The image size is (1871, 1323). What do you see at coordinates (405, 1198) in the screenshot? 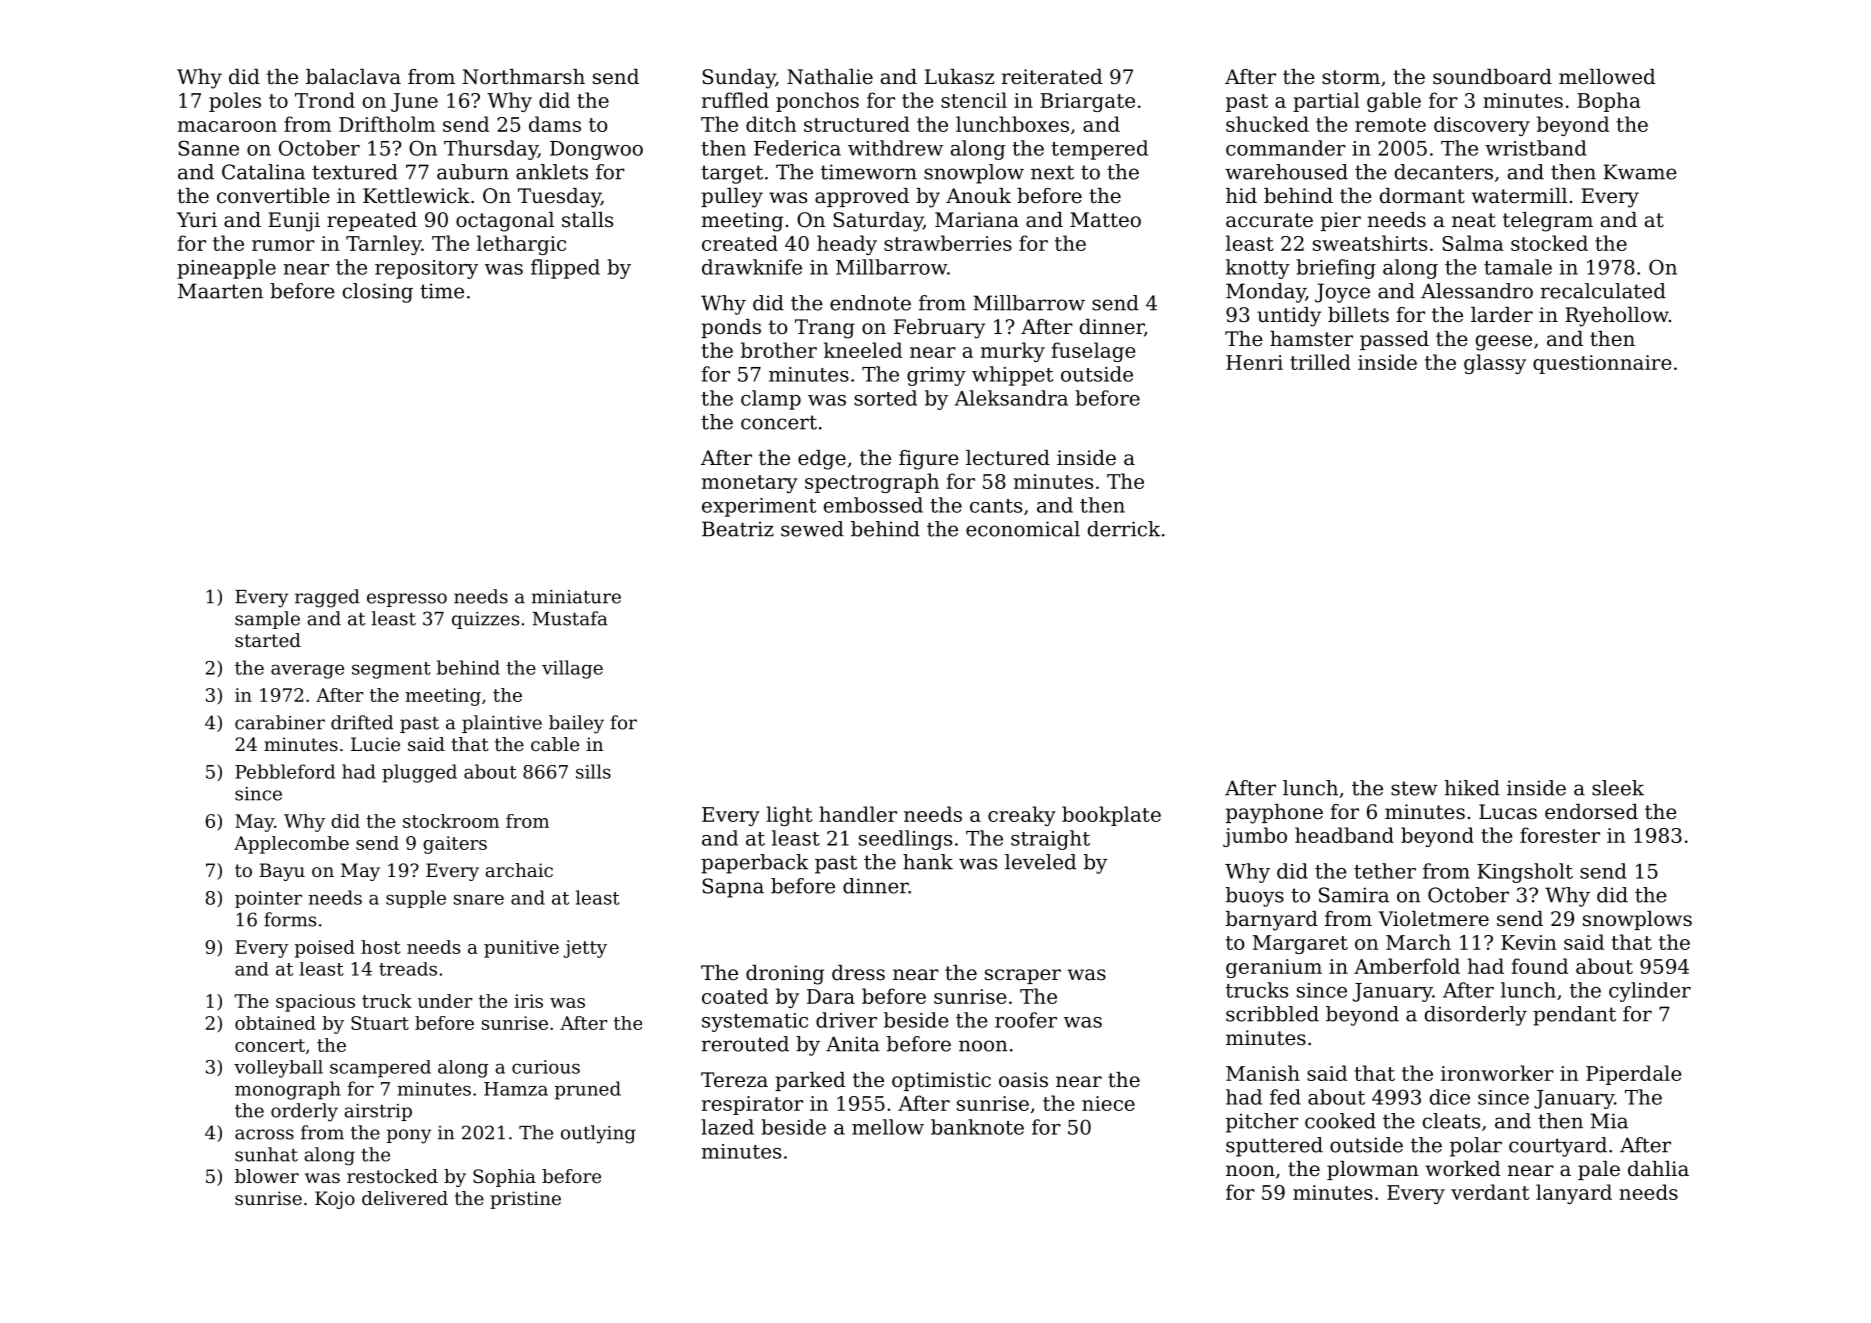
I see `delivered` at bounding box center [405, 1198].
